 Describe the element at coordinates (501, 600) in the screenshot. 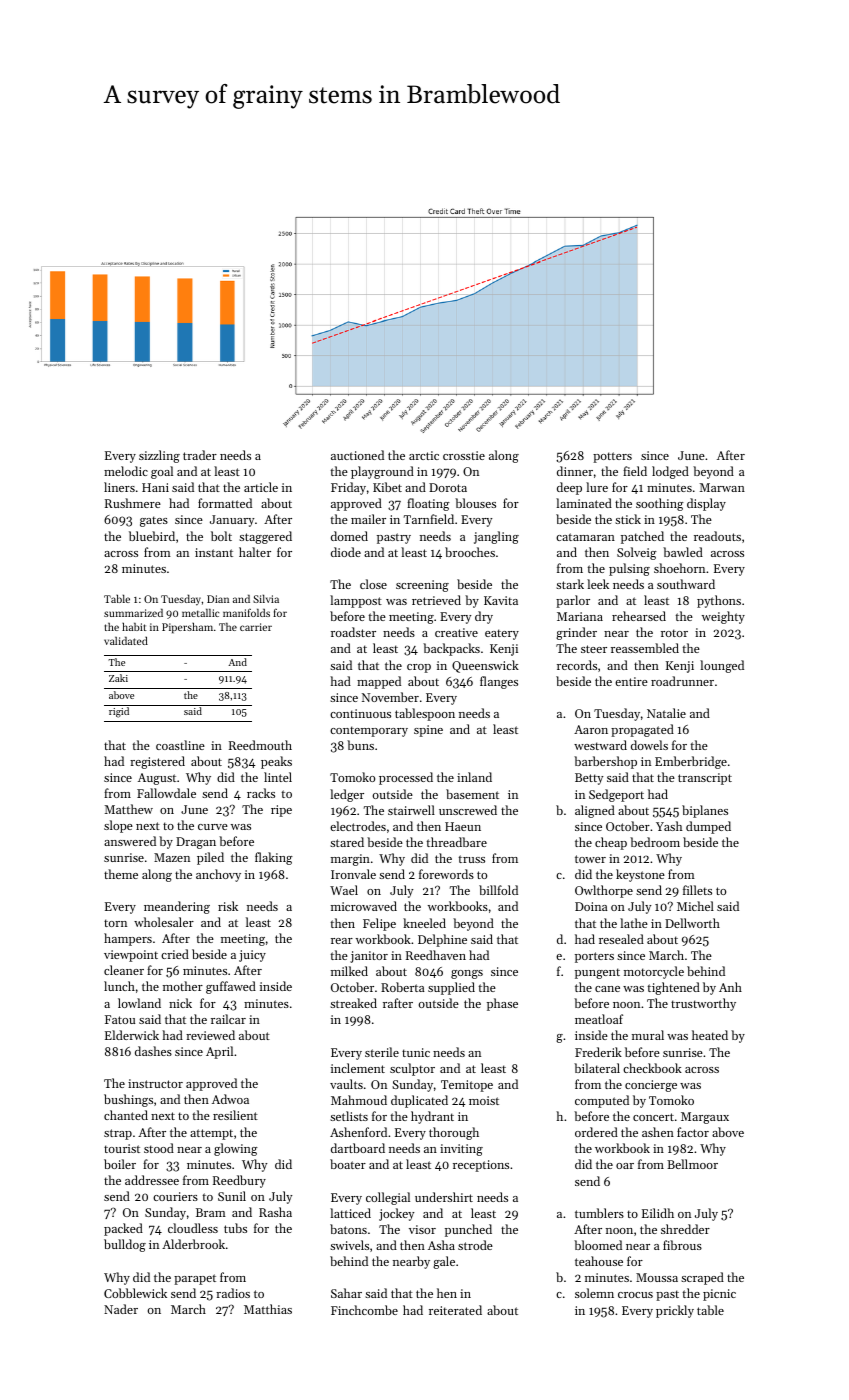

I see `Kavita` at that location.
